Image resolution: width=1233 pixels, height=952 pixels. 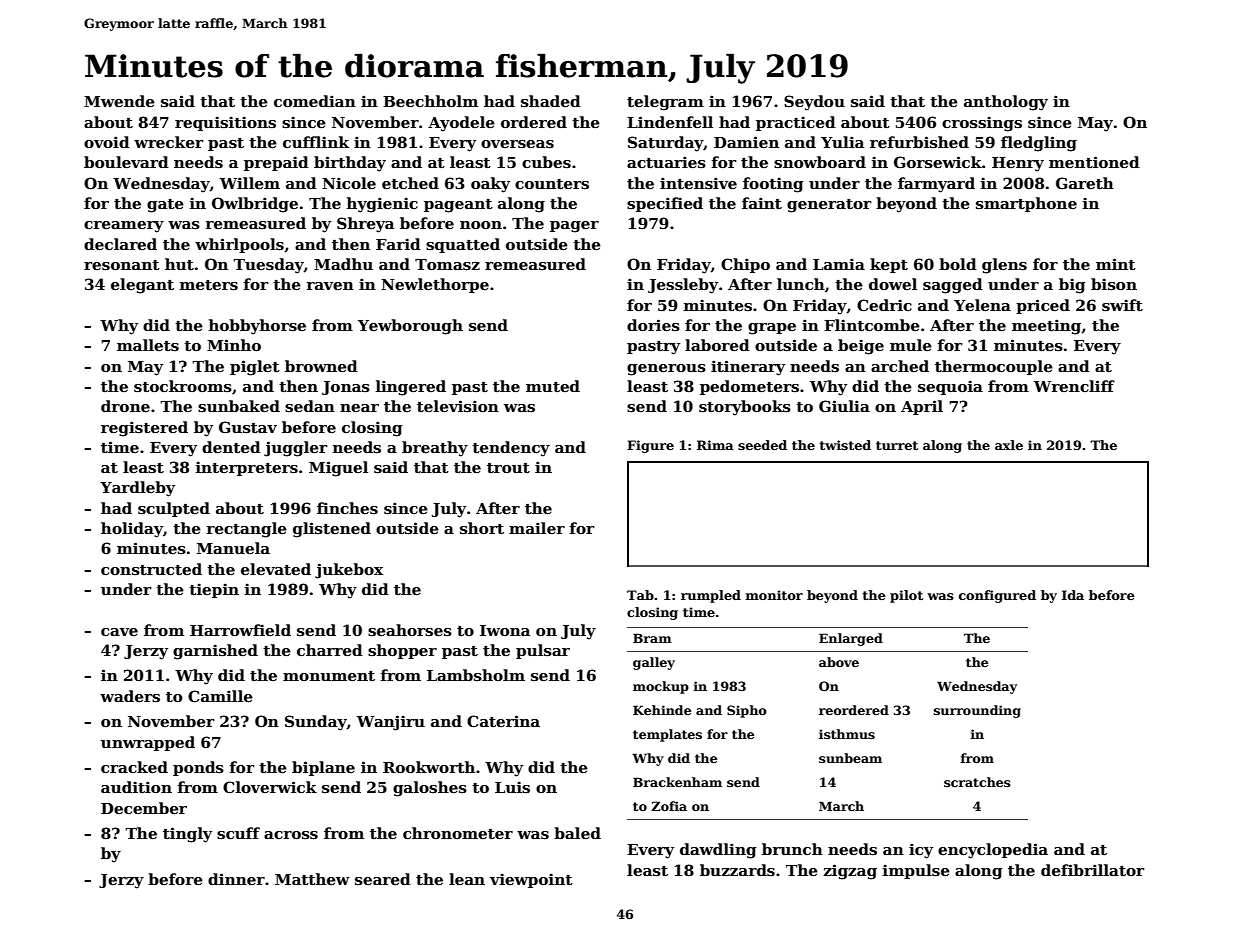 I want to click on tendency, so click(x=511, y=449).
